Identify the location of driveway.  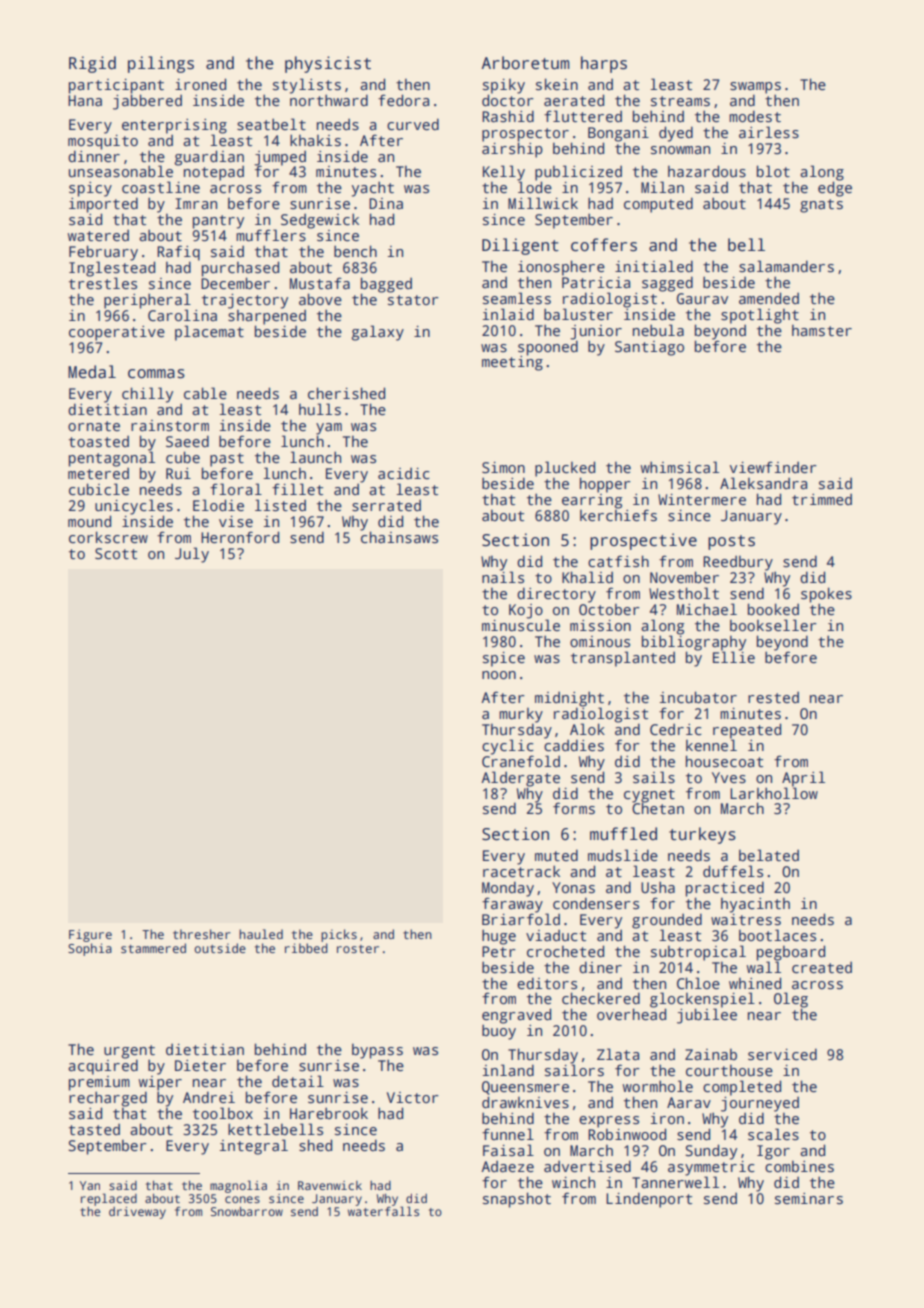
(137, 1213).
